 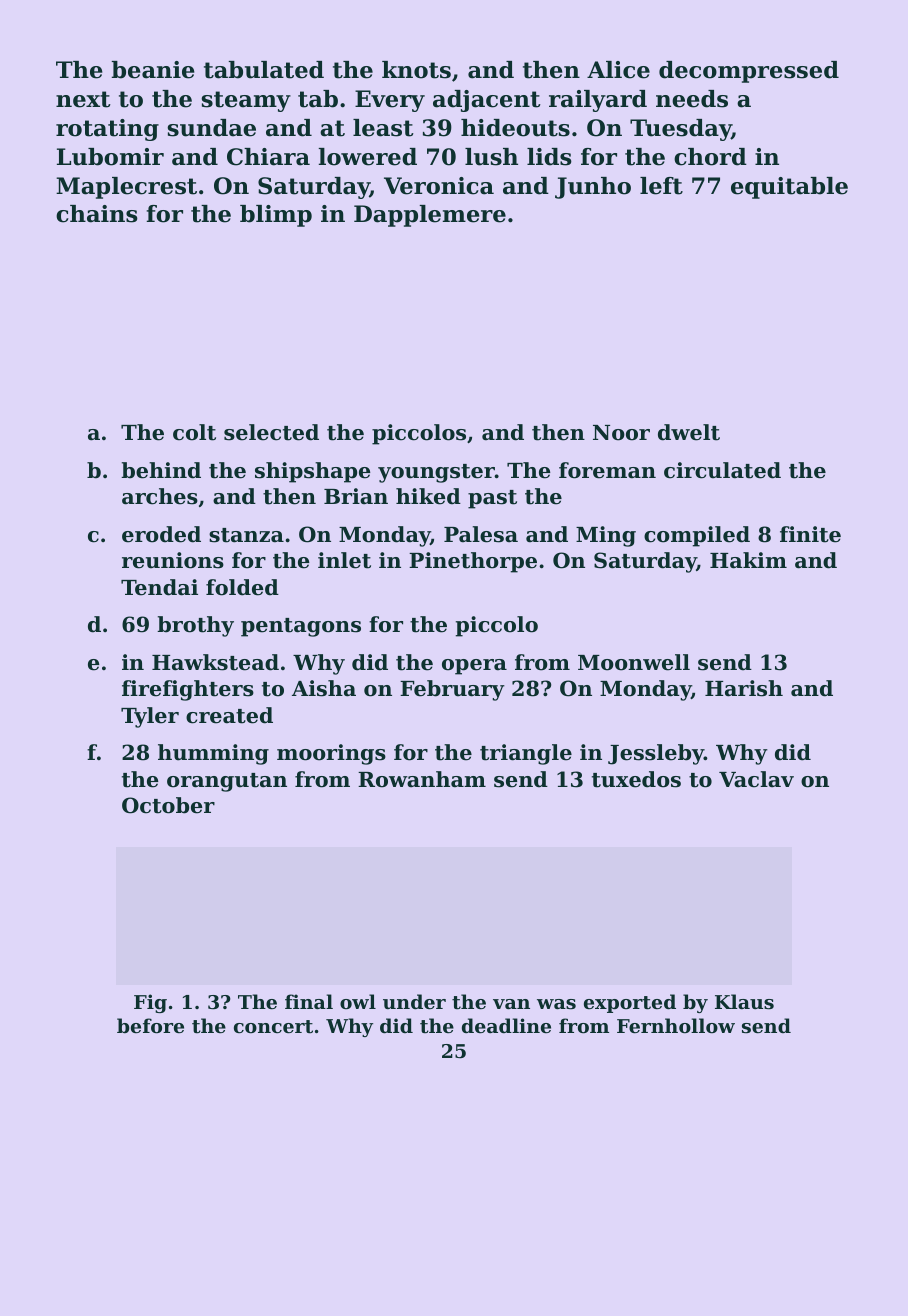 I want to click on Vaclav, so click(x=756, y=779).
